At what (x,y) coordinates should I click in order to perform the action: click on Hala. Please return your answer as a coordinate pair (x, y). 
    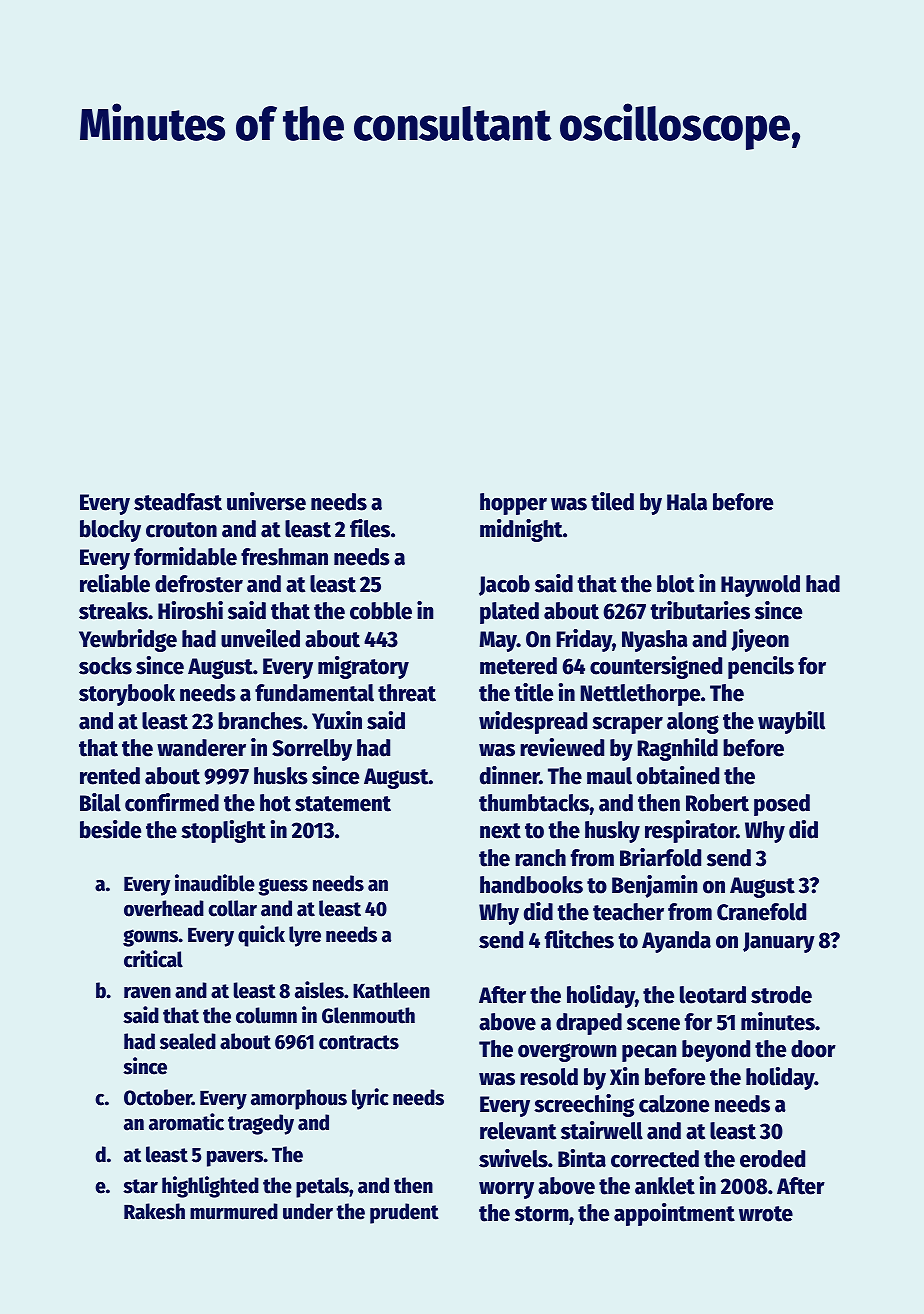
    Looking at the image, I should click on (687, 502).
